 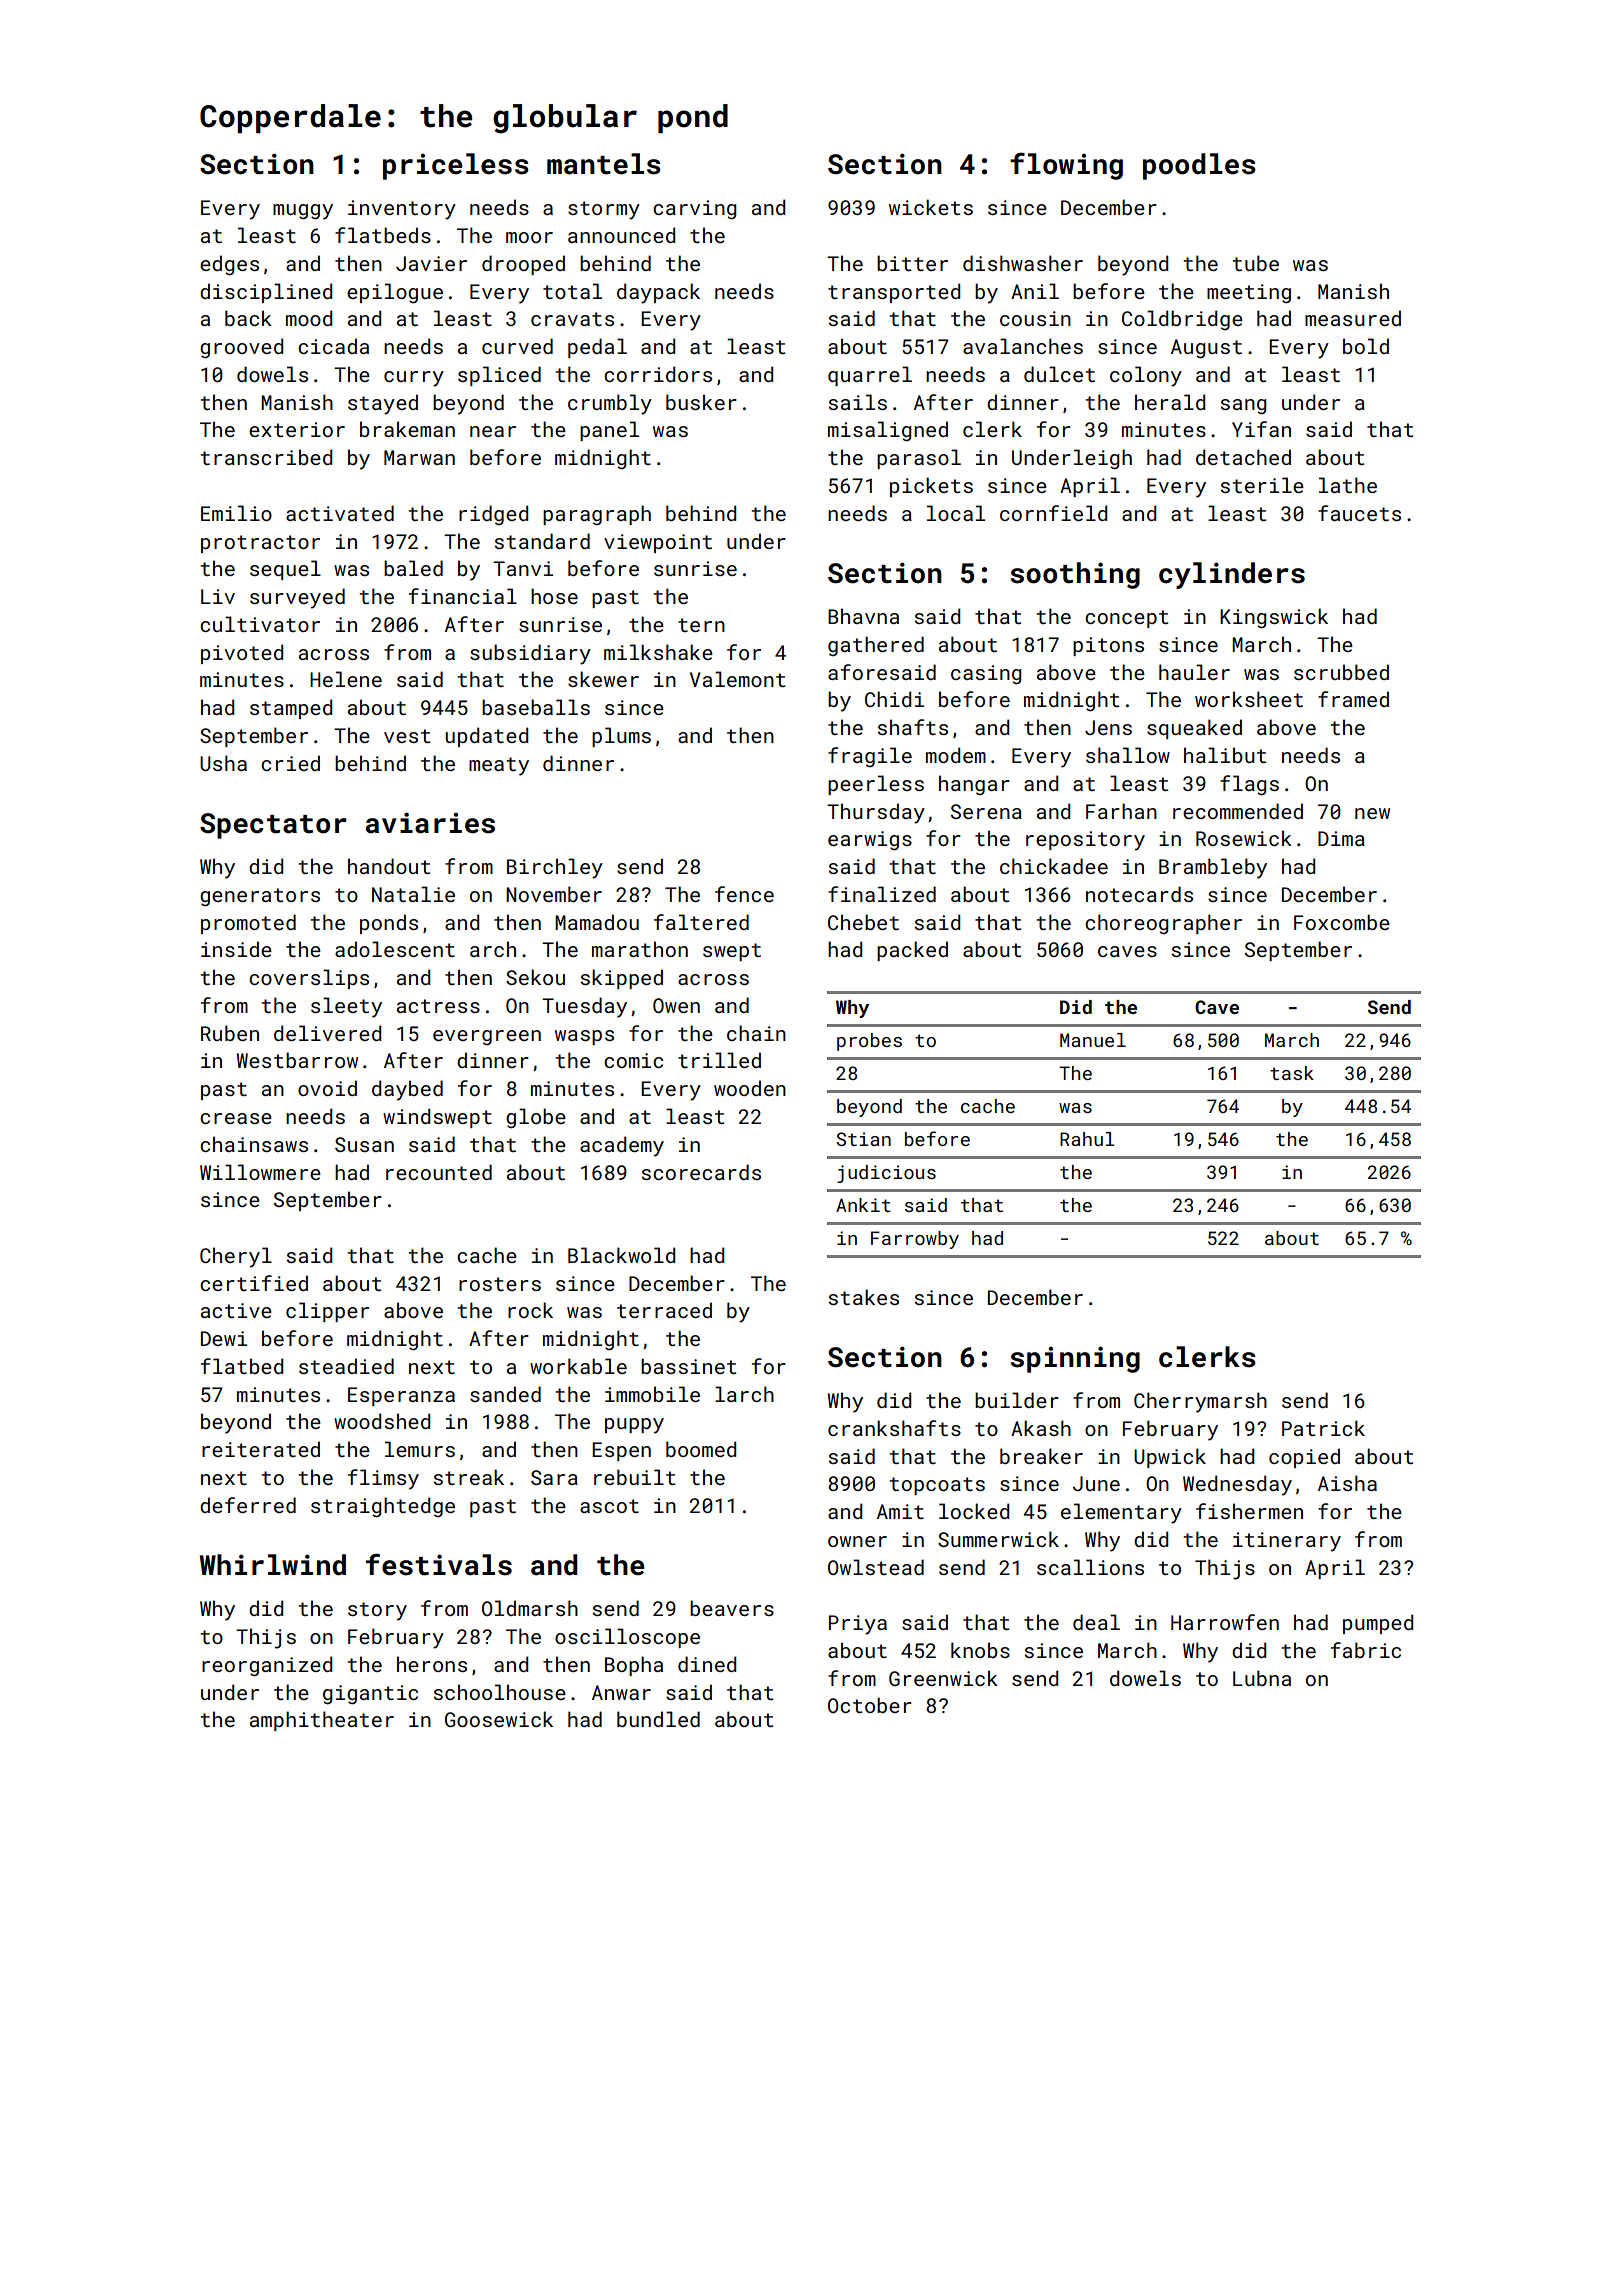 I want to click on Patrick, so click(x=1323, y=1428).
